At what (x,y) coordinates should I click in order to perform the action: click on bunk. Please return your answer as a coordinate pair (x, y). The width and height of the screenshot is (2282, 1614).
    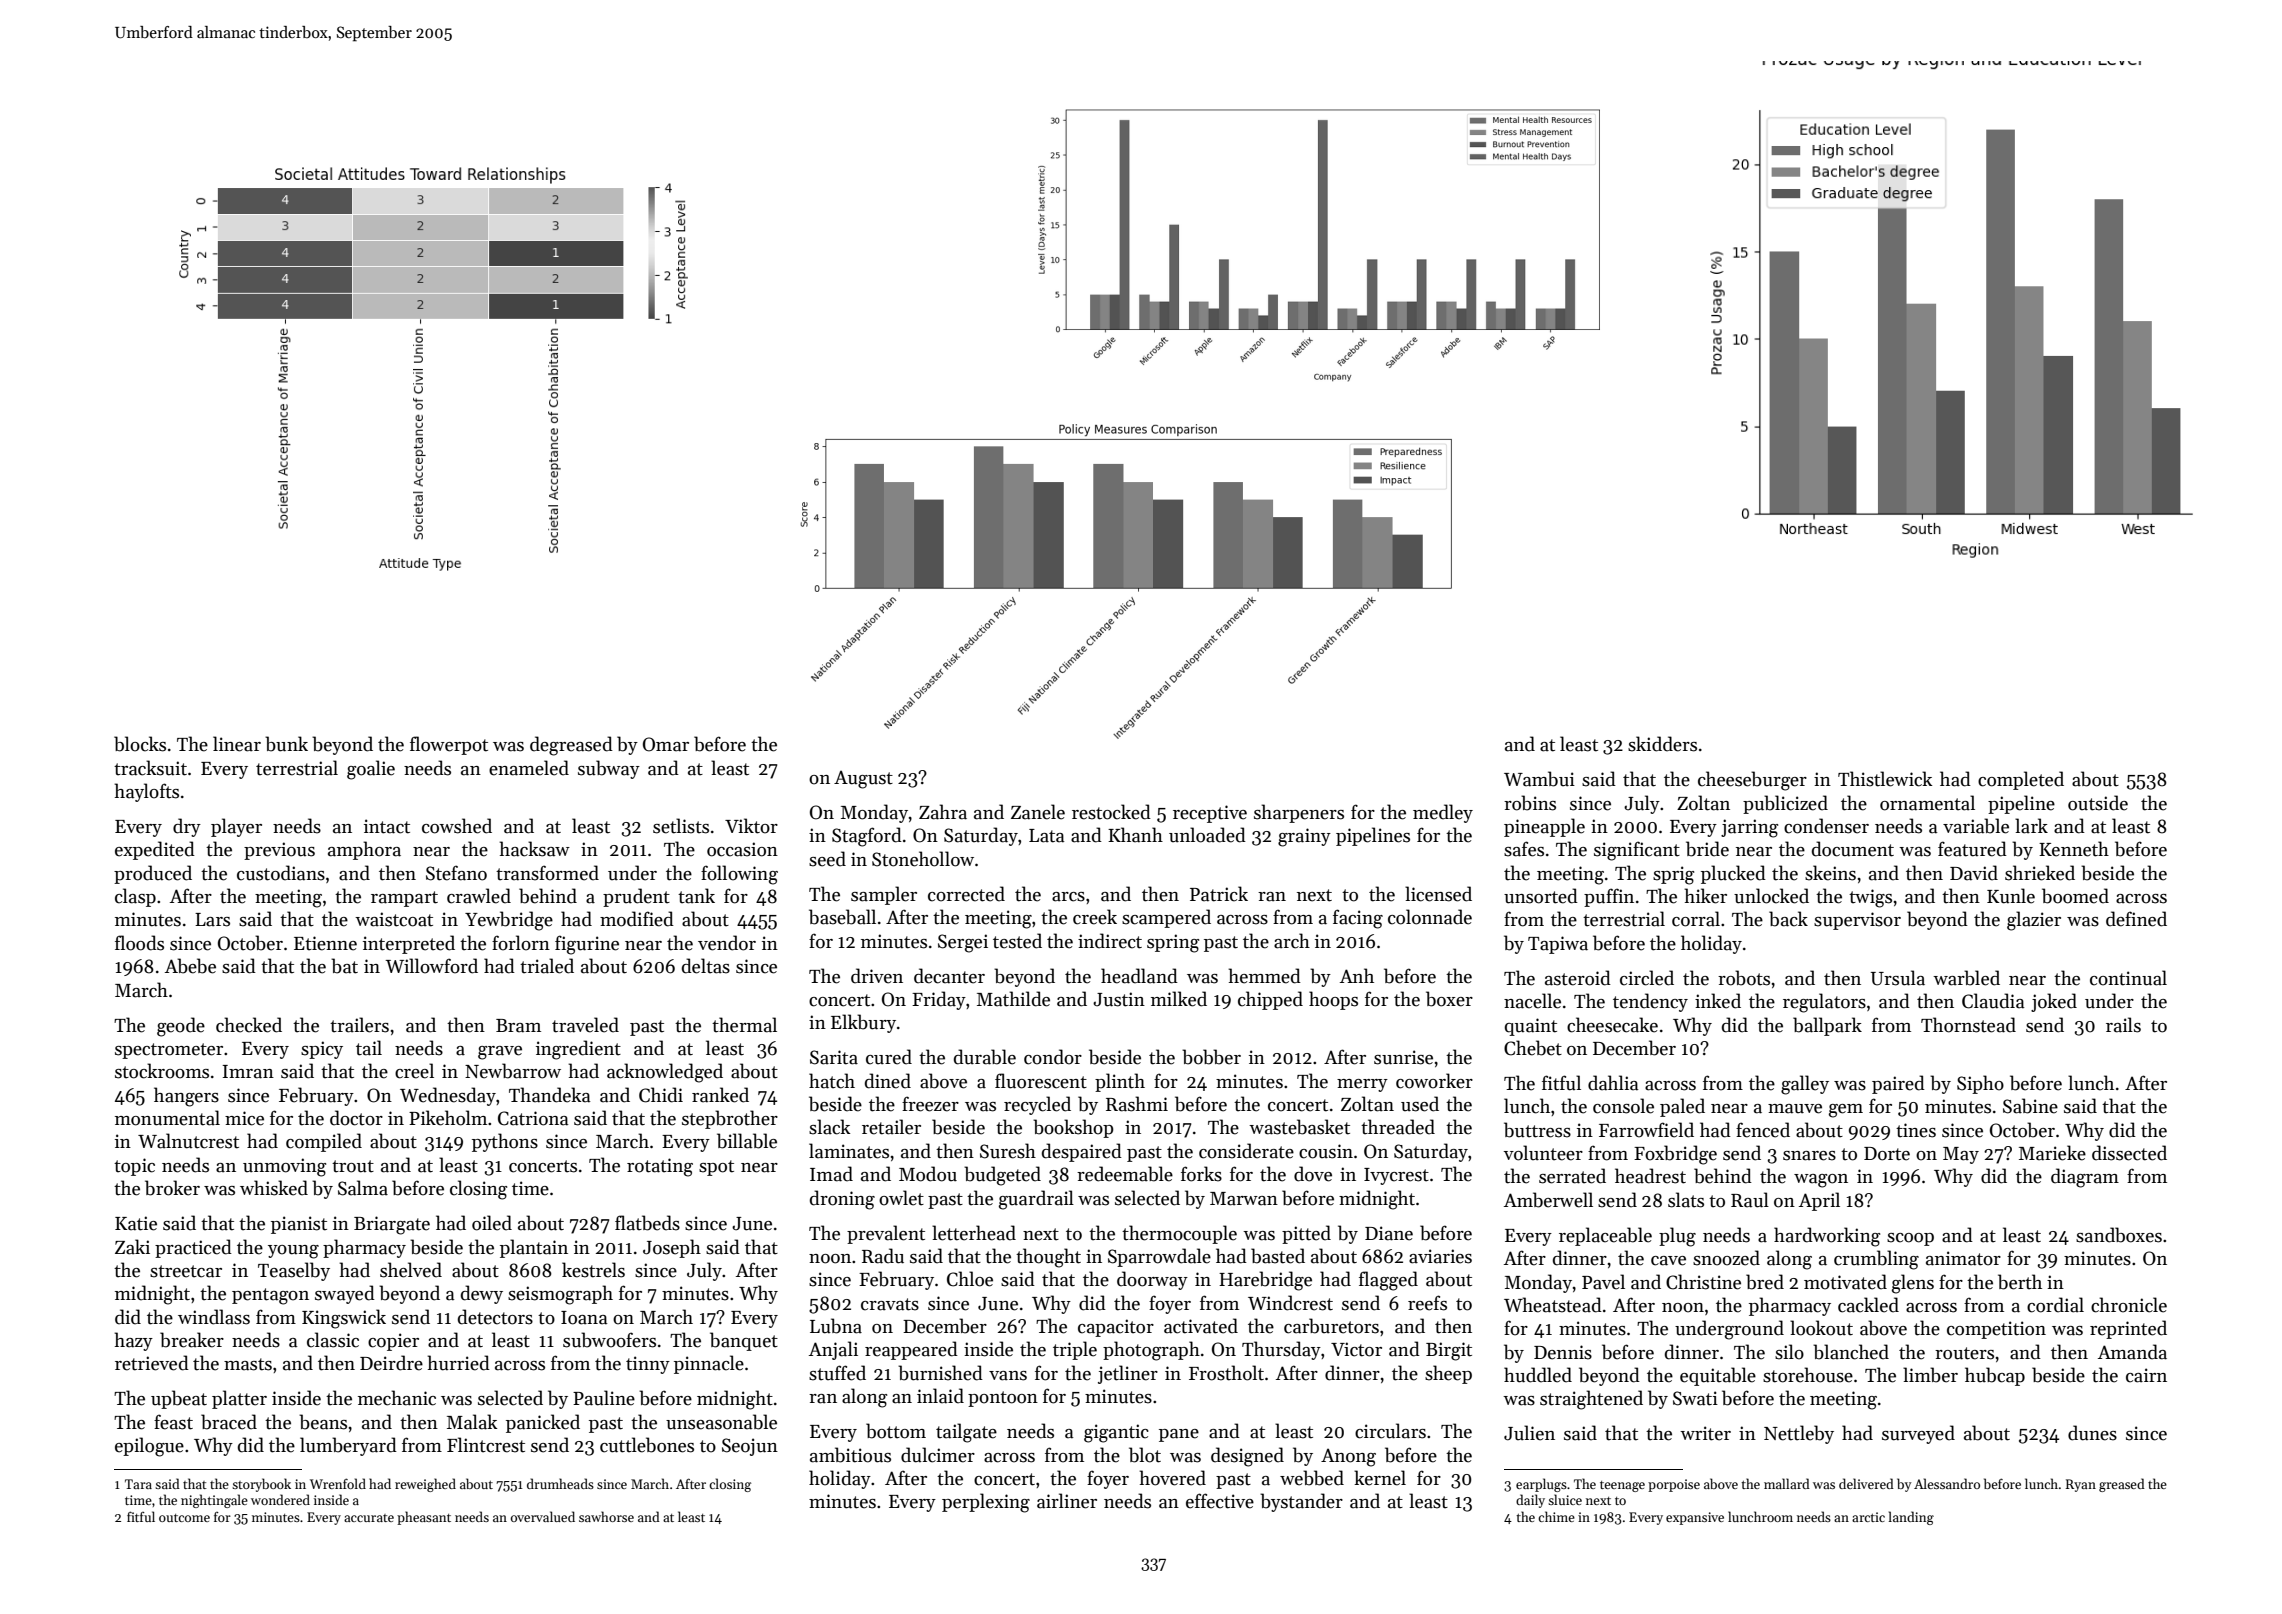
    Looking at the image, I should click on (286, 744).
